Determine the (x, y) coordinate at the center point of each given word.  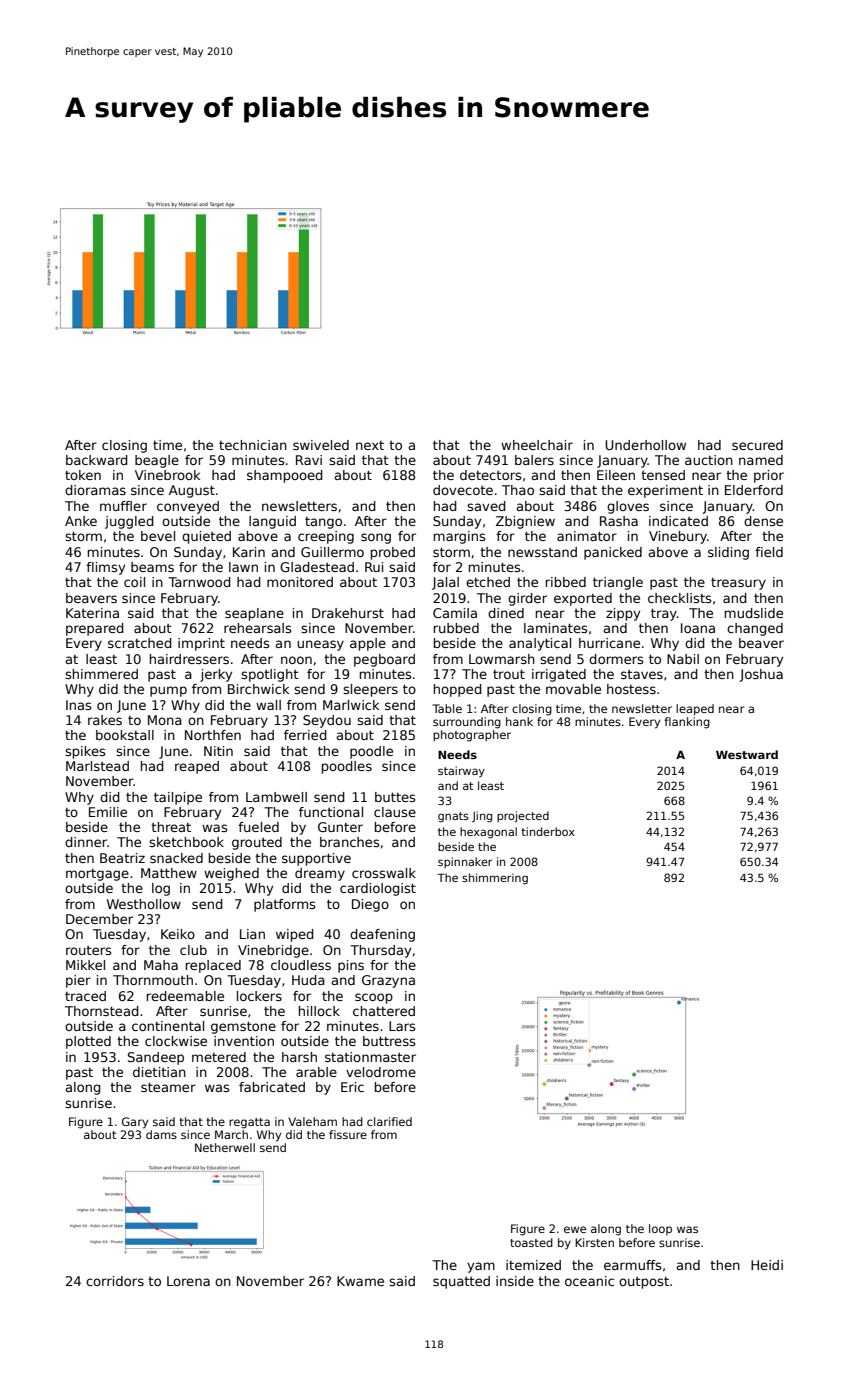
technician (253, 445)
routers (88, 950)
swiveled (321, 445)
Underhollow (645, 445)
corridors (115, 1281)
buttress (389, 1041)
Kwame (360, 1281)
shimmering (495, 879)
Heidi (767, 1265)
